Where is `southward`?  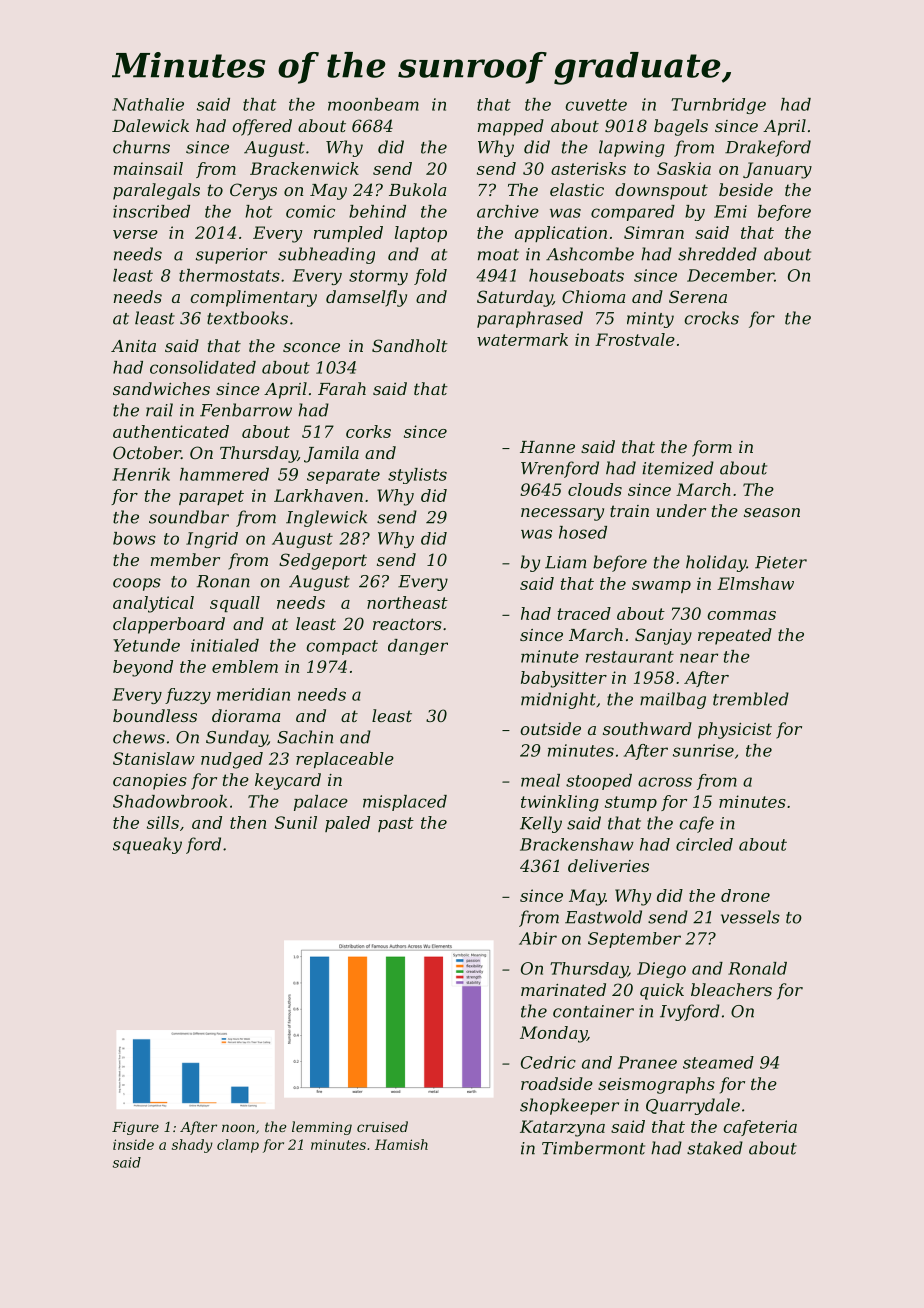
southward is located at coordinates (647, 728).
